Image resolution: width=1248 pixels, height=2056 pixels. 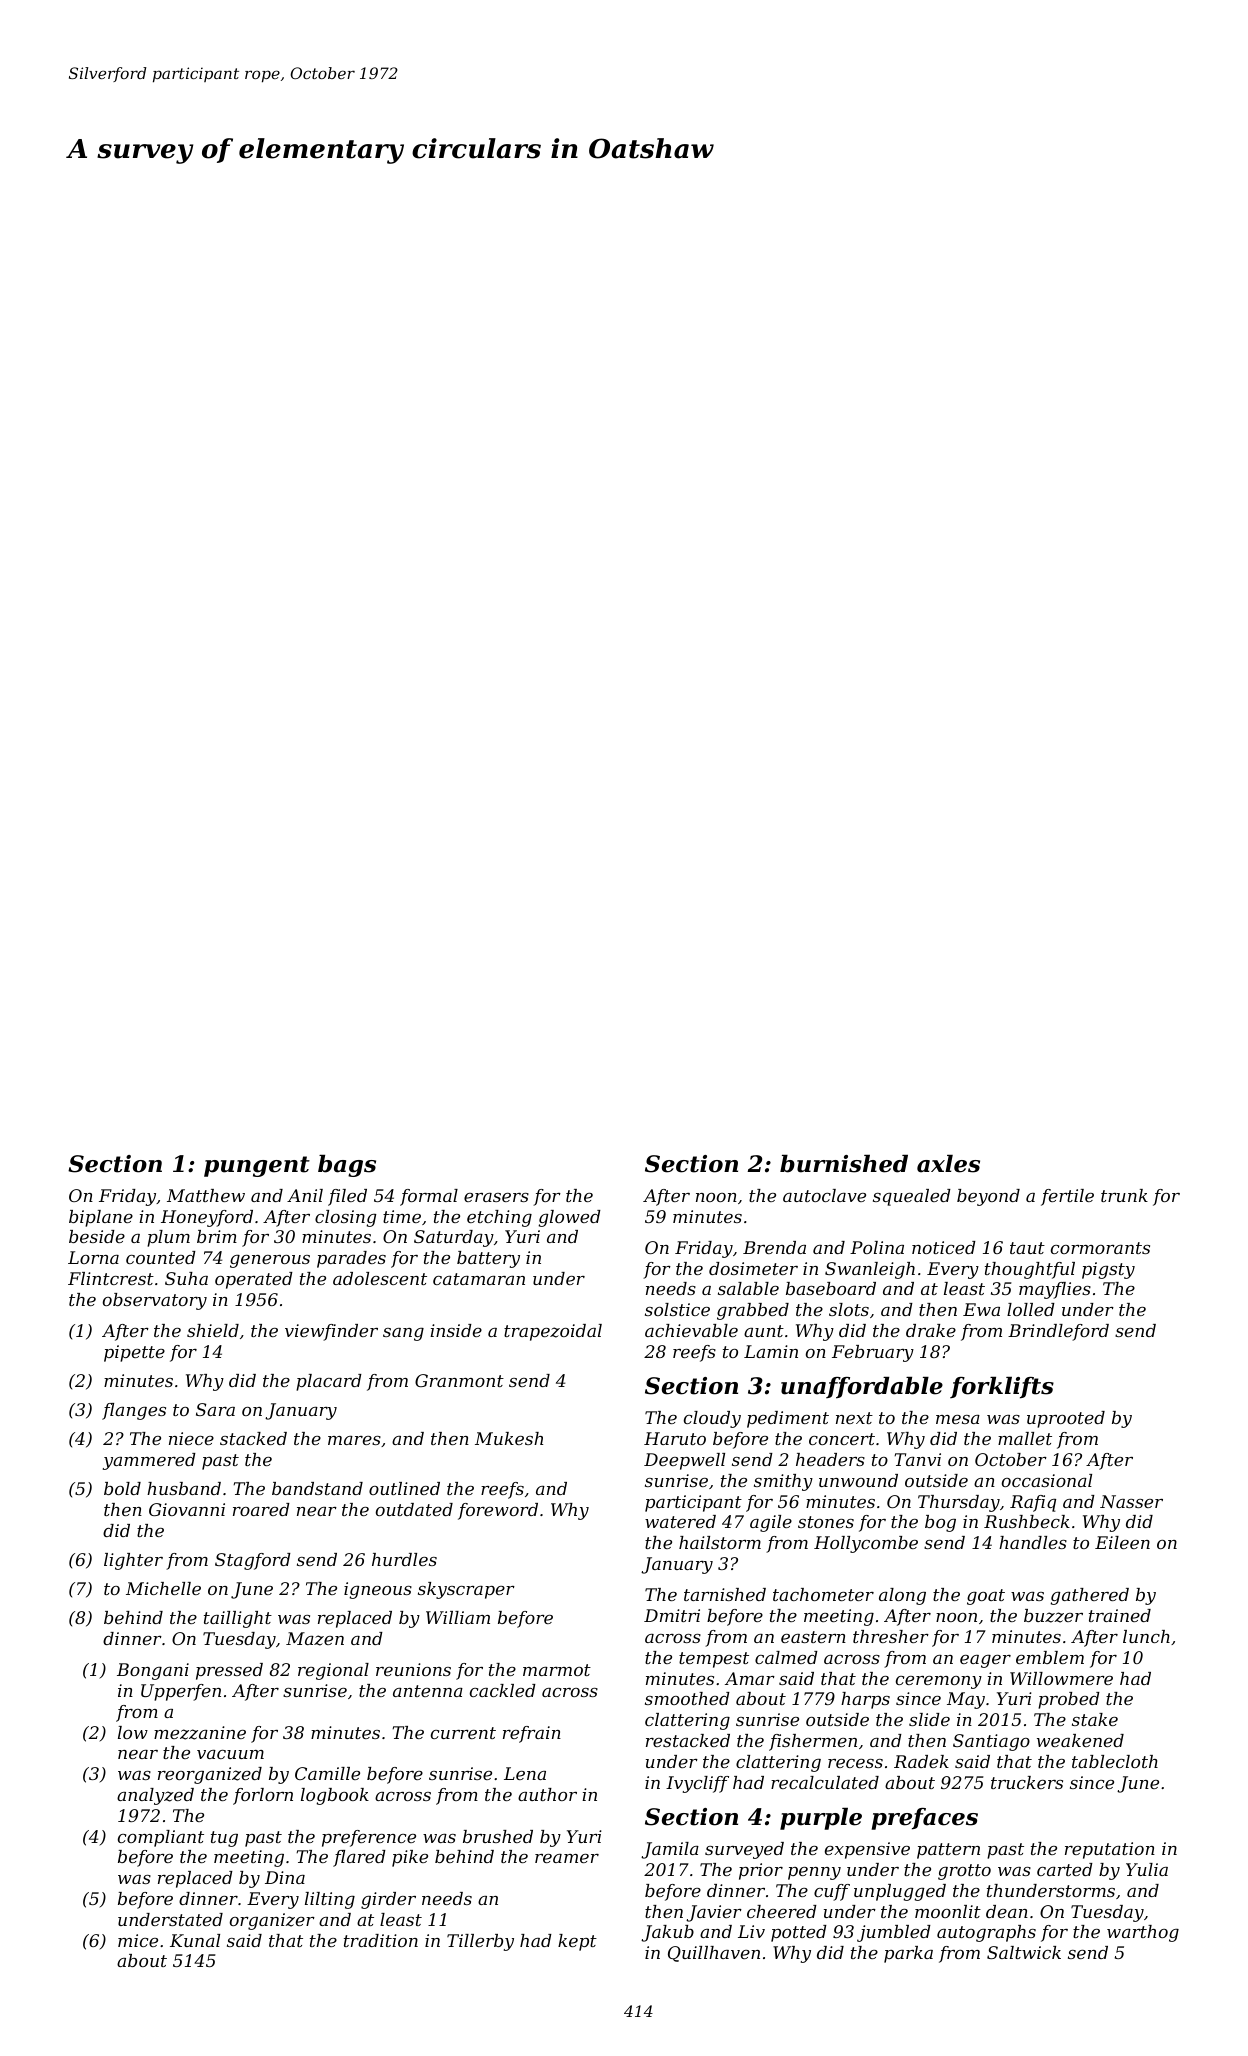 I want to click on bags, so click(x=347, y=1166).
